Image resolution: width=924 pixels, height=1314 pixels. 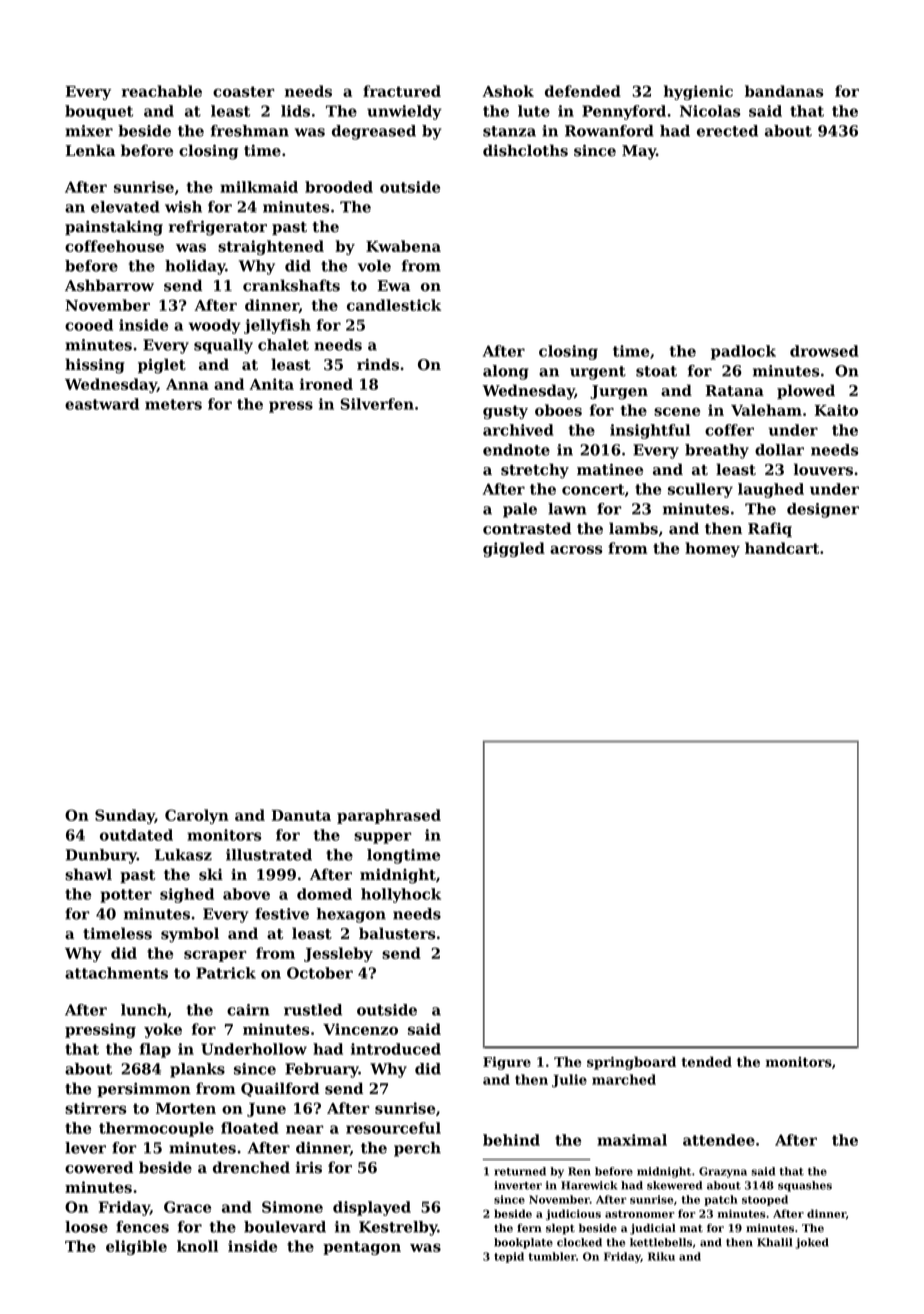 I want to click on erected, so click(x=727, y=131).
